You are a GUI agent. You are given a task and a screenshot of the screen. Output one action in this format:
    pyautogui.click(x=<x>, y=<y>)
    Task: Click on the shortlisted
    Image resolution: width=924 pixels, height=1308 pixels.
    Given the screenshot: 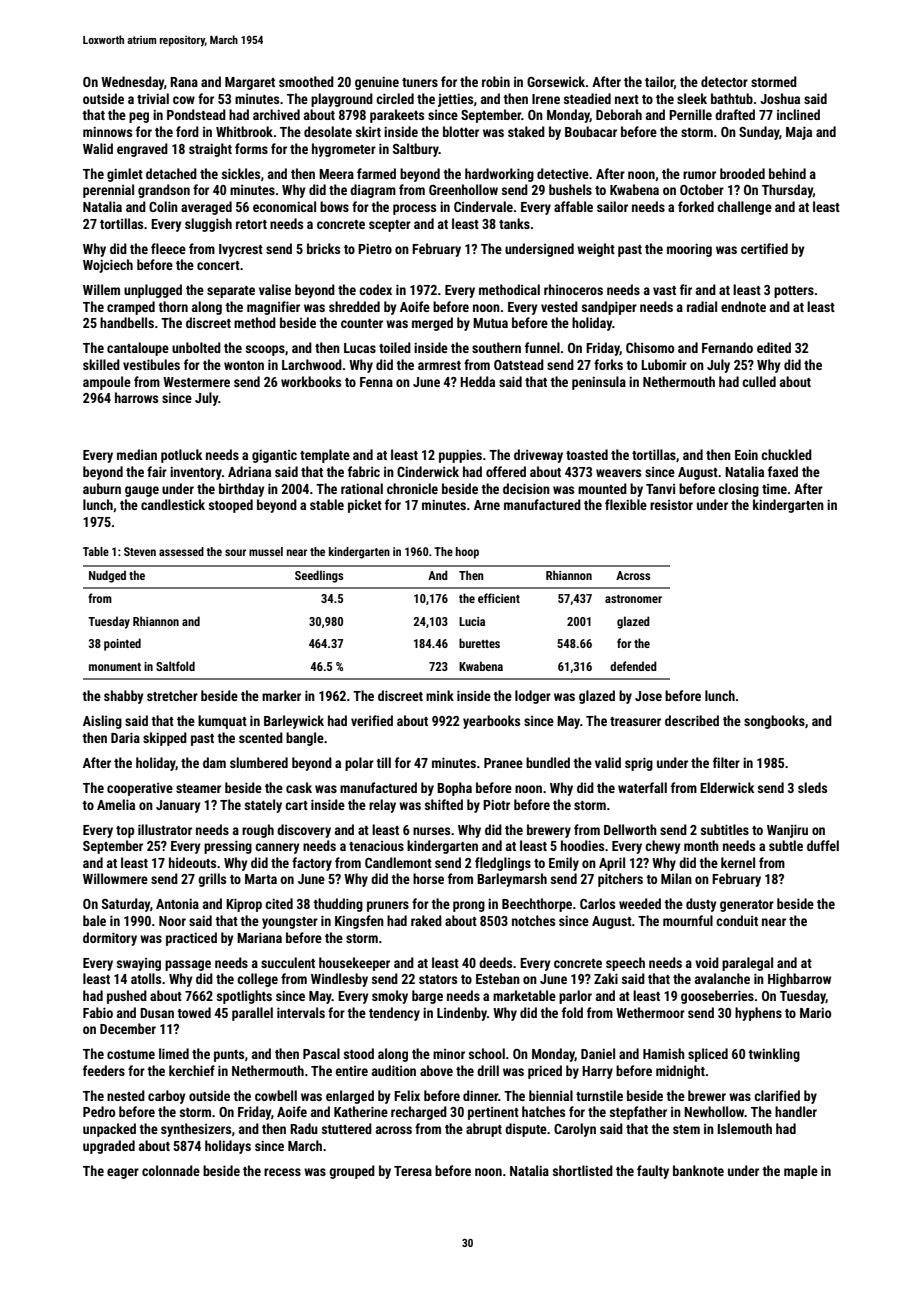 What is the action you would take?
    pyautogui.click(x=583, y=1170)
